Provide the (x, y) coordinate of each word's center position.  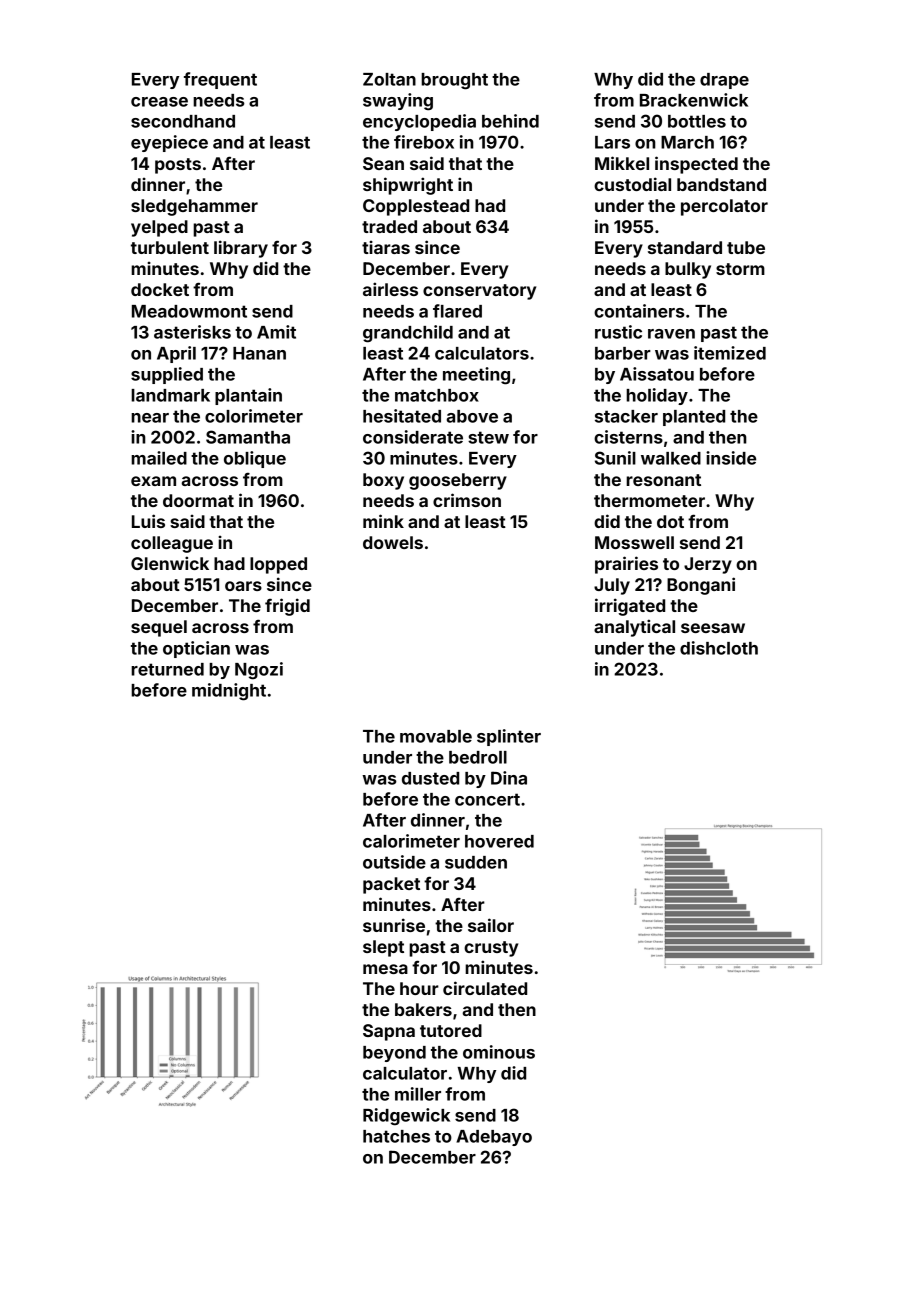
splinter (509, 737)
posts (178, 166)
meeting (476, 376)
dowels (393, 542)
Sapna (389, 1032)
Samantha (248, 437)
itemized (730, 353)
